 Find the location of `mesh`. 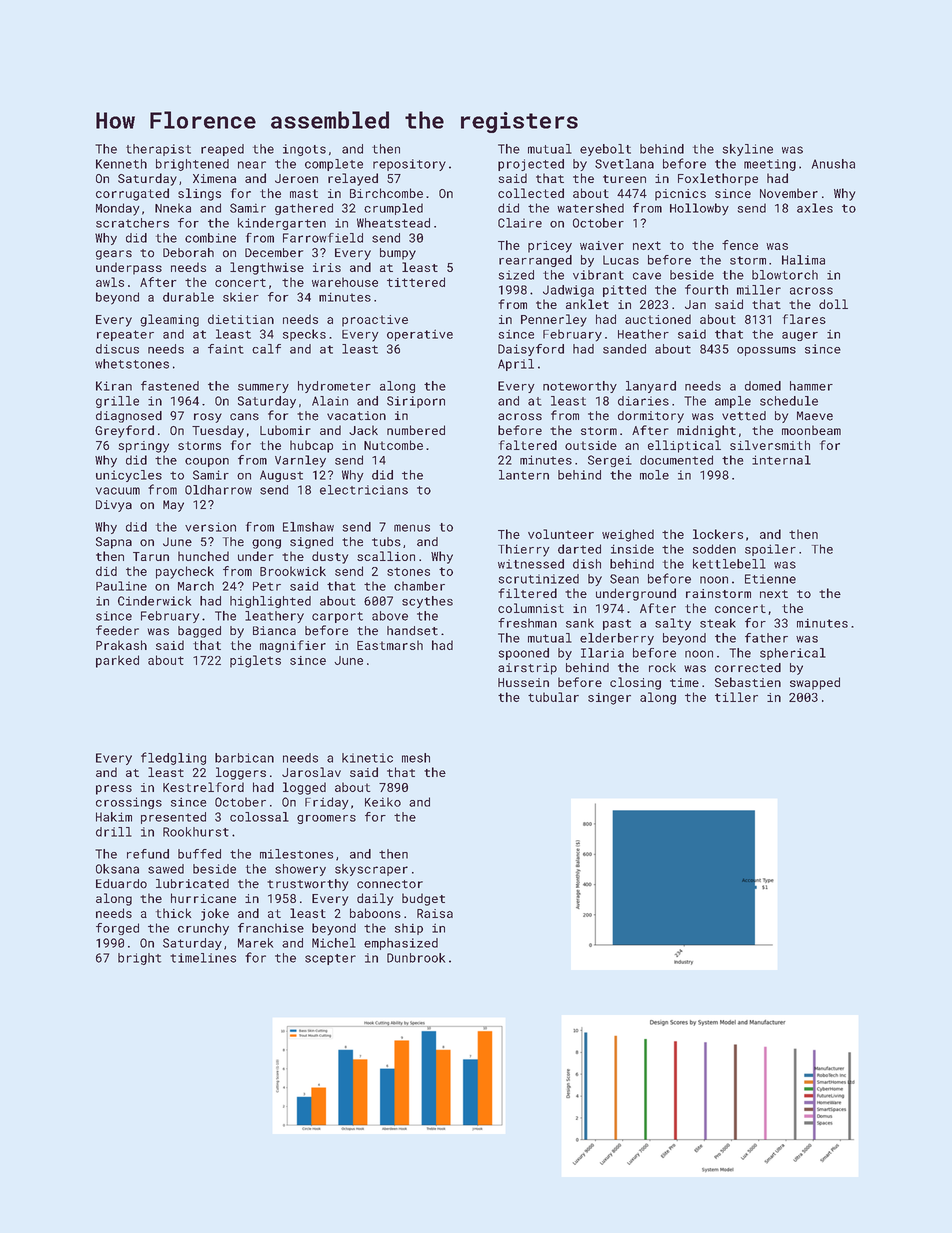

mesh is located at coordinates (416, 758).
